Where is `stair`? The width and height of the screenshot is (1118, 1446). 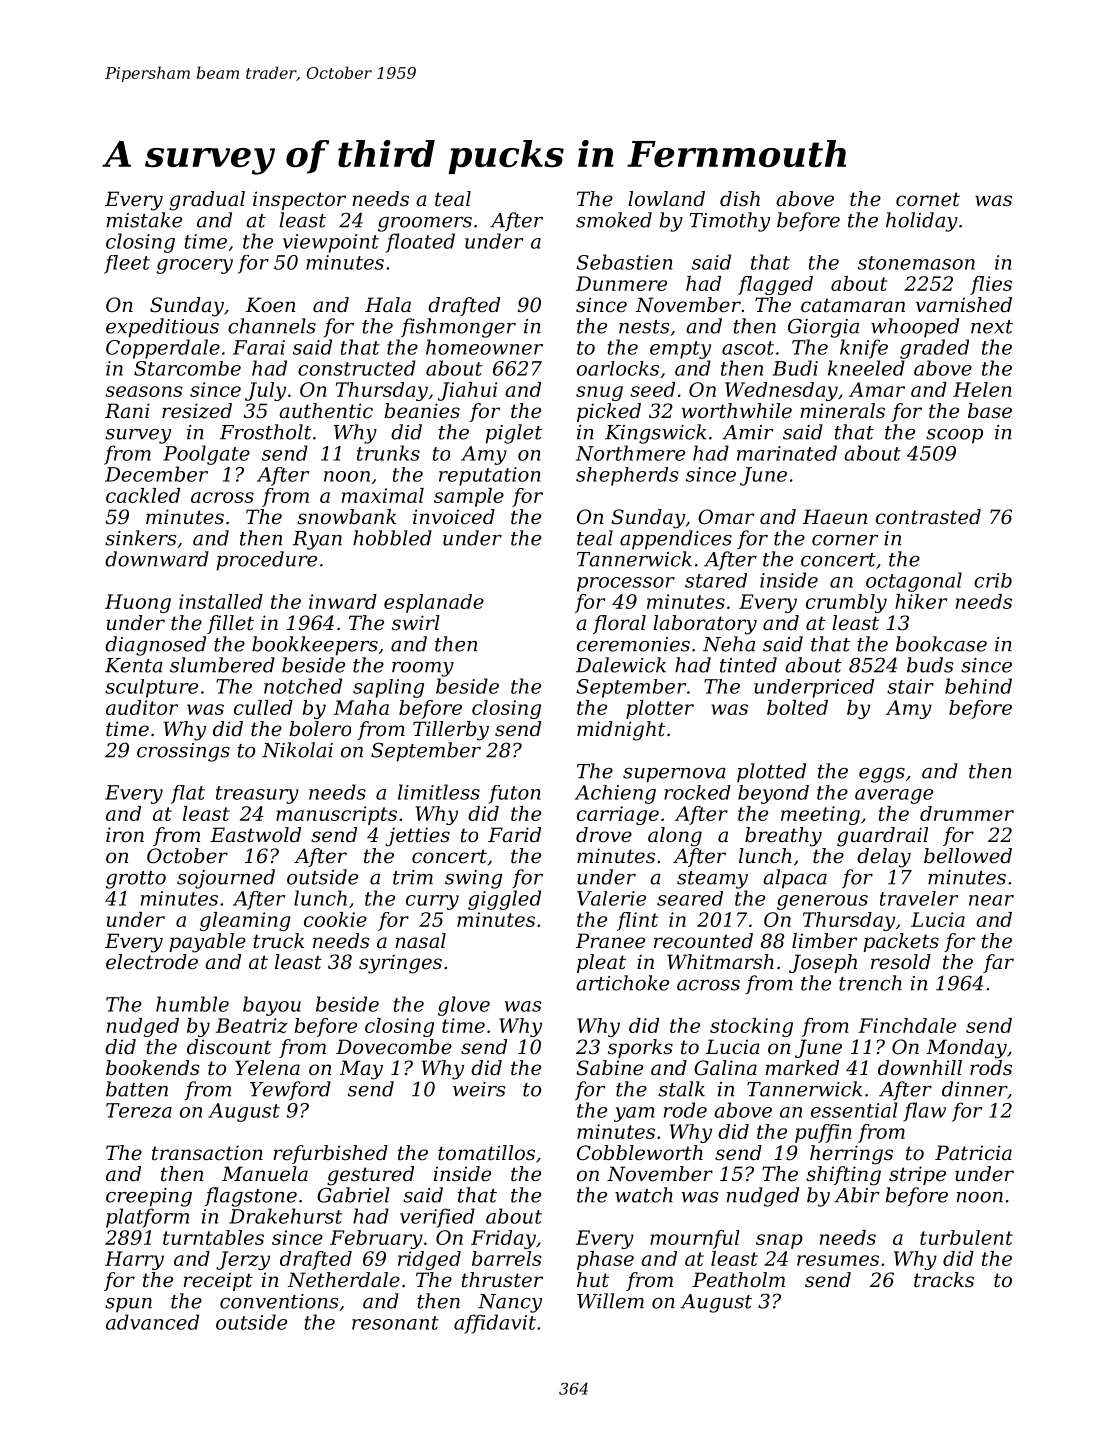 stair is located at coordinates (910, 686).
